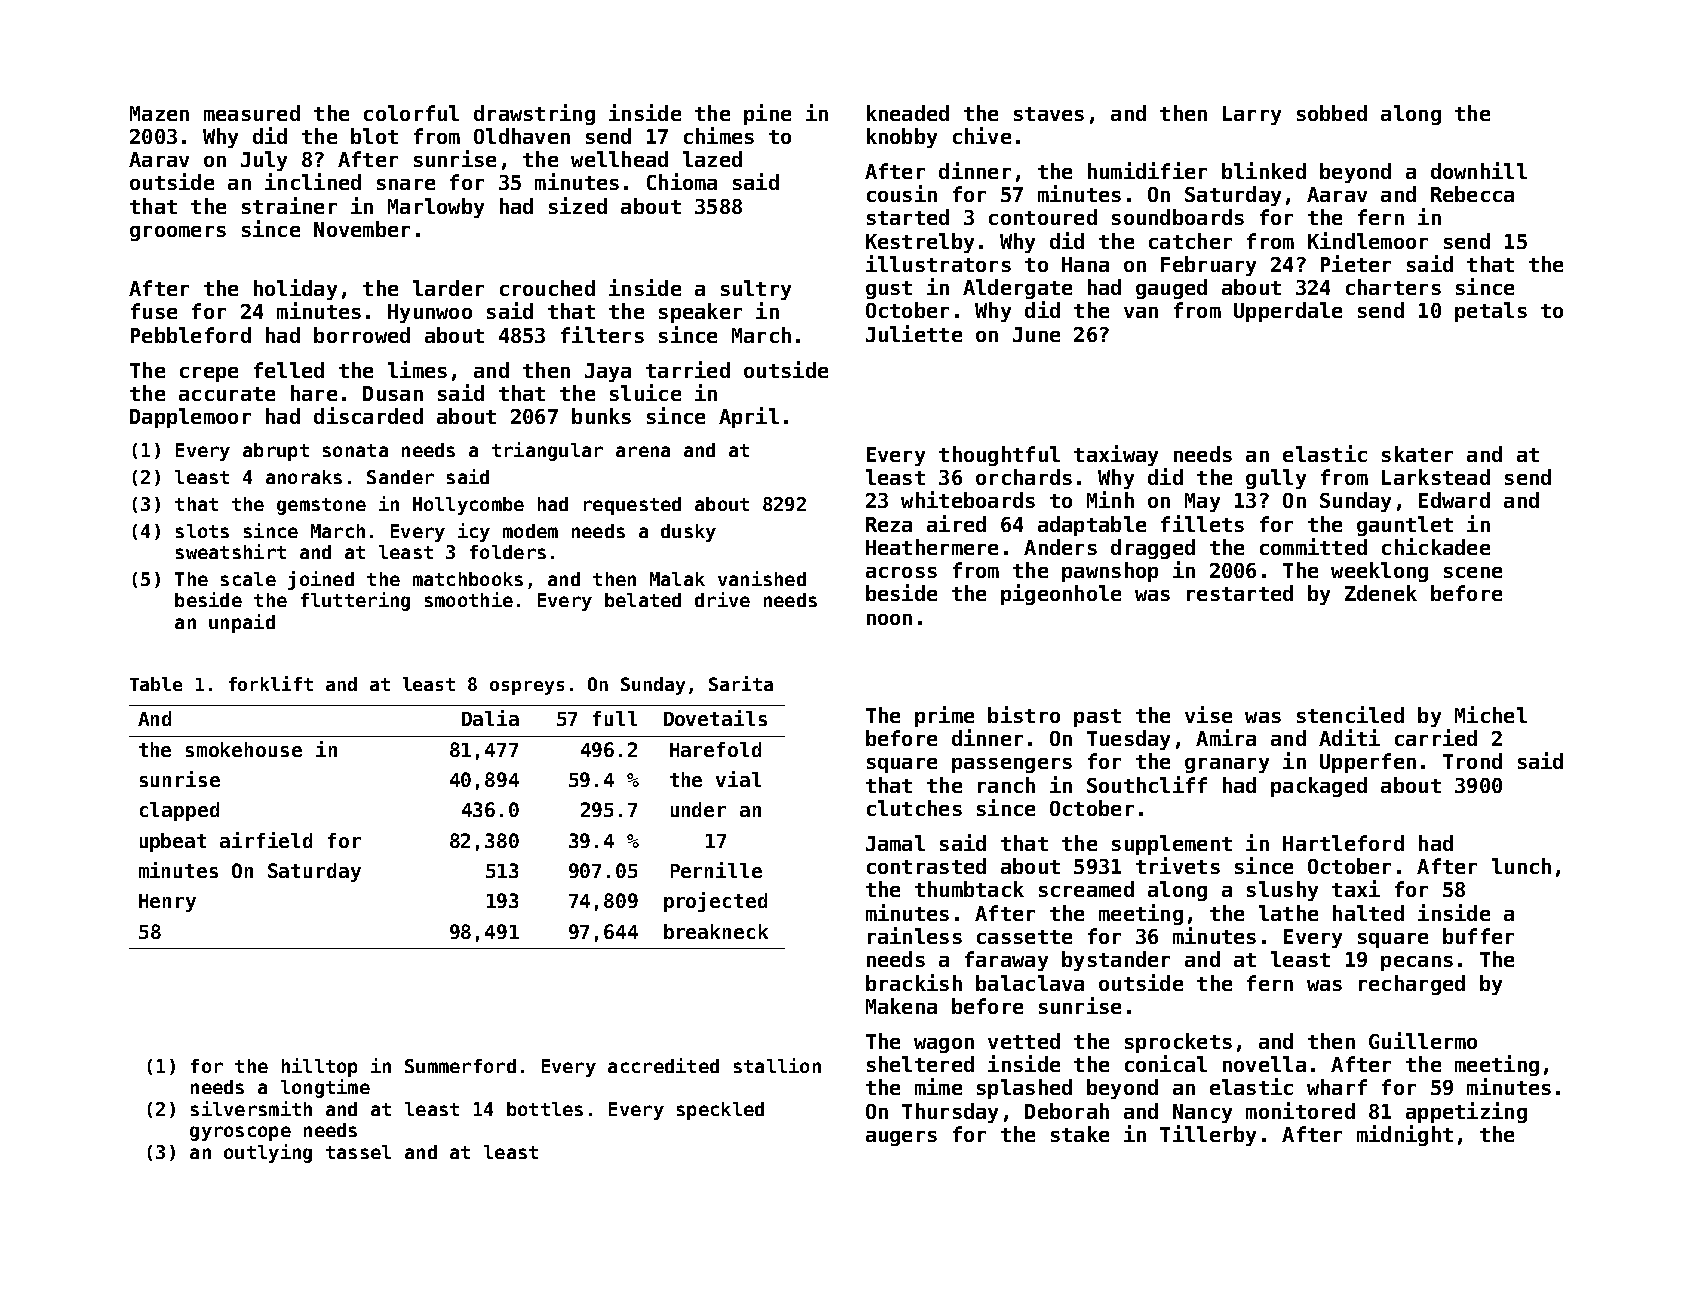 The image size is (1701, 1315). I want to click on kneaded, so click(908, 113).
